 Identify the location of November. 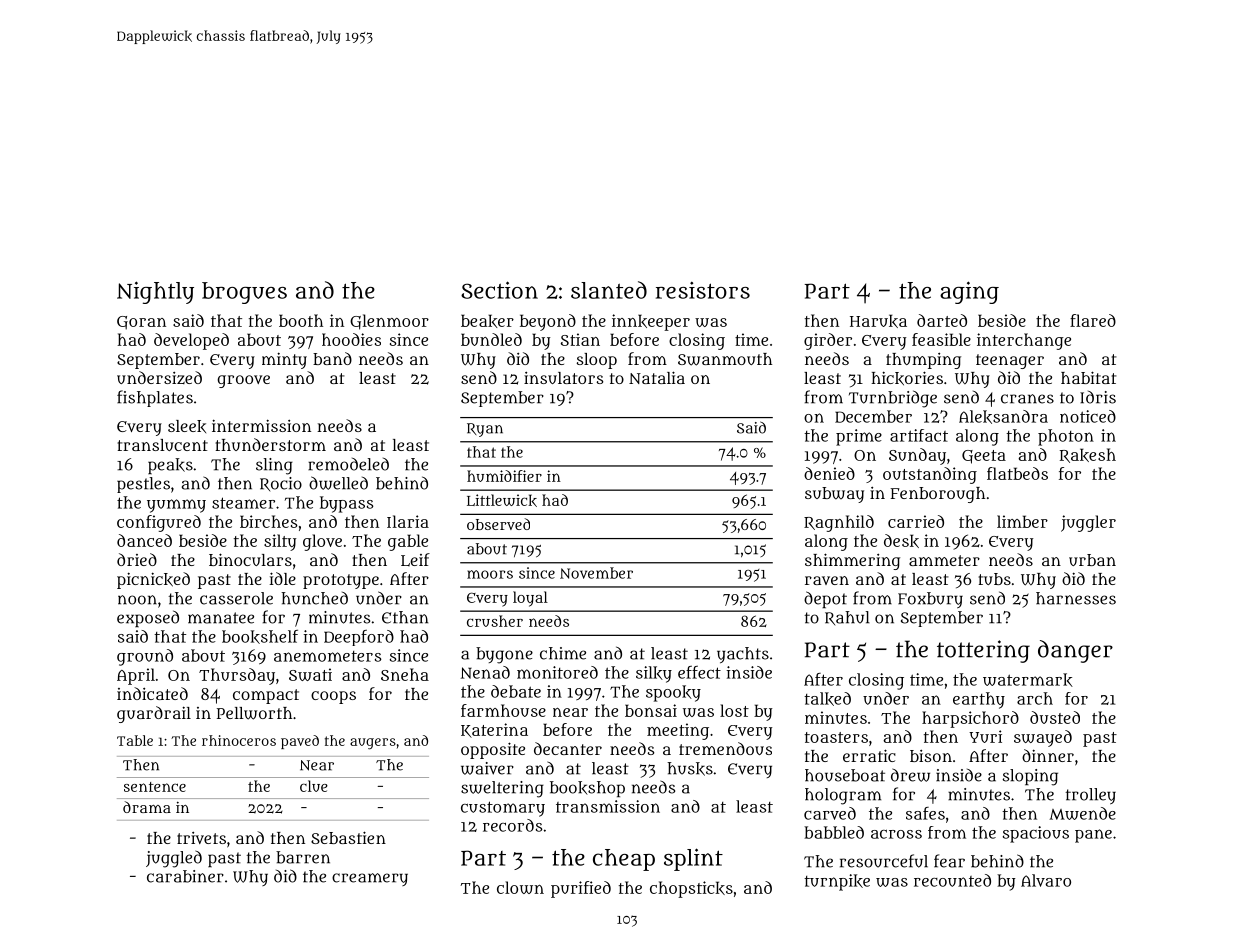
(596, 573).
